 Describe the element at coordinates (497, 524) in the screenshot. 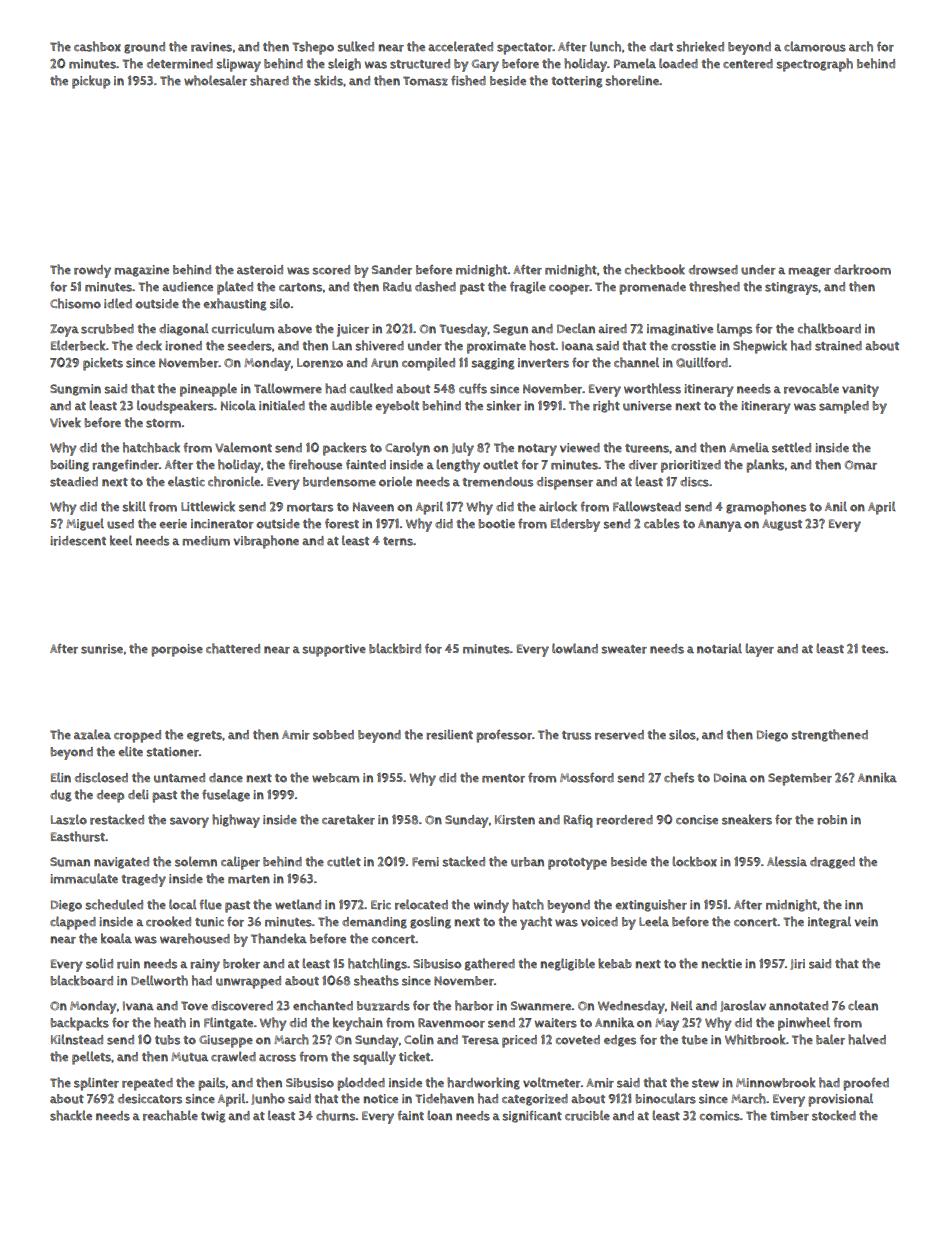

I see `bootie` at that location.
